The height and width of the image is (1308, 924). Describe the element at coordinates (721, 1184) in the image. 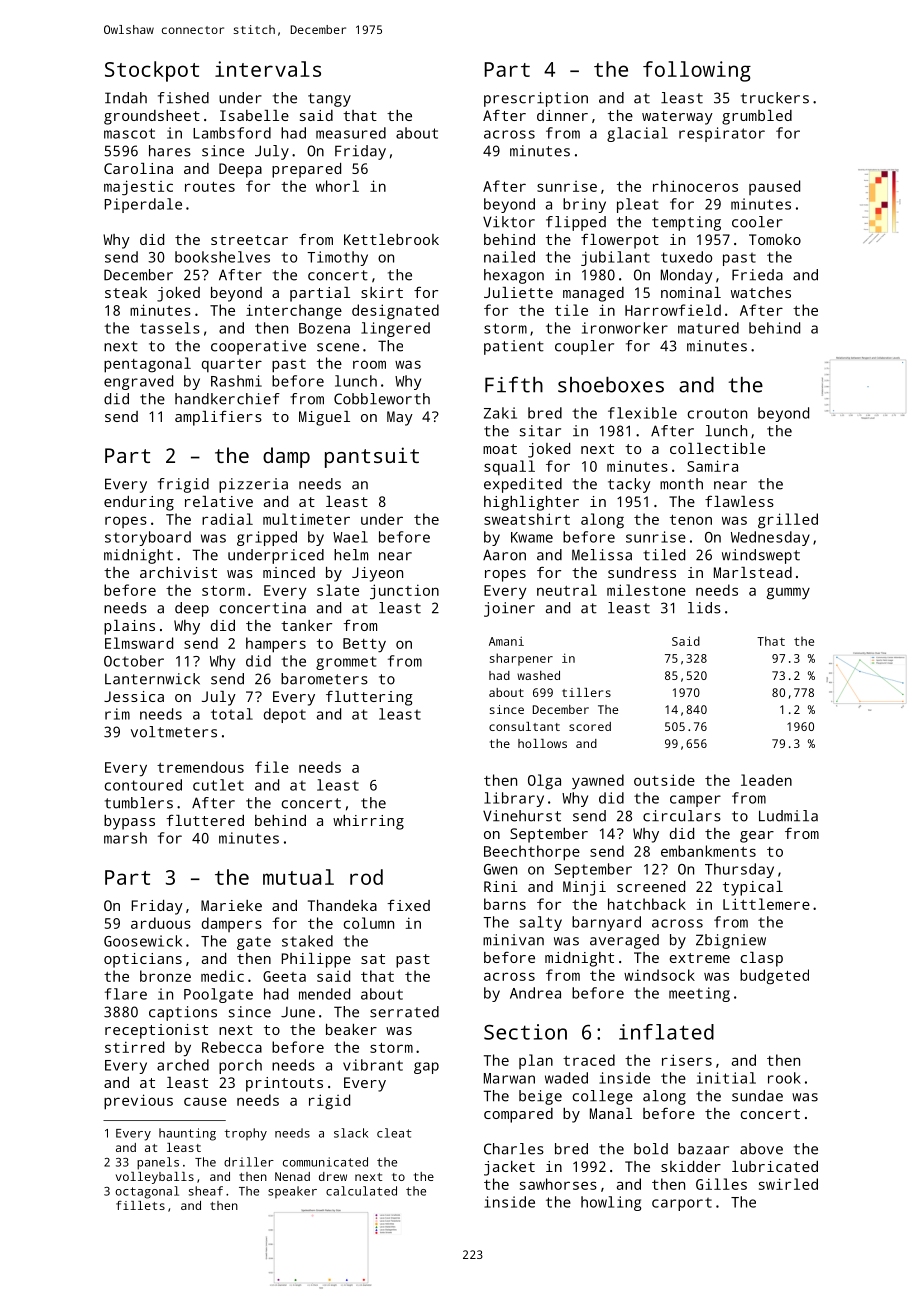

I see `Gilles` at that location.
